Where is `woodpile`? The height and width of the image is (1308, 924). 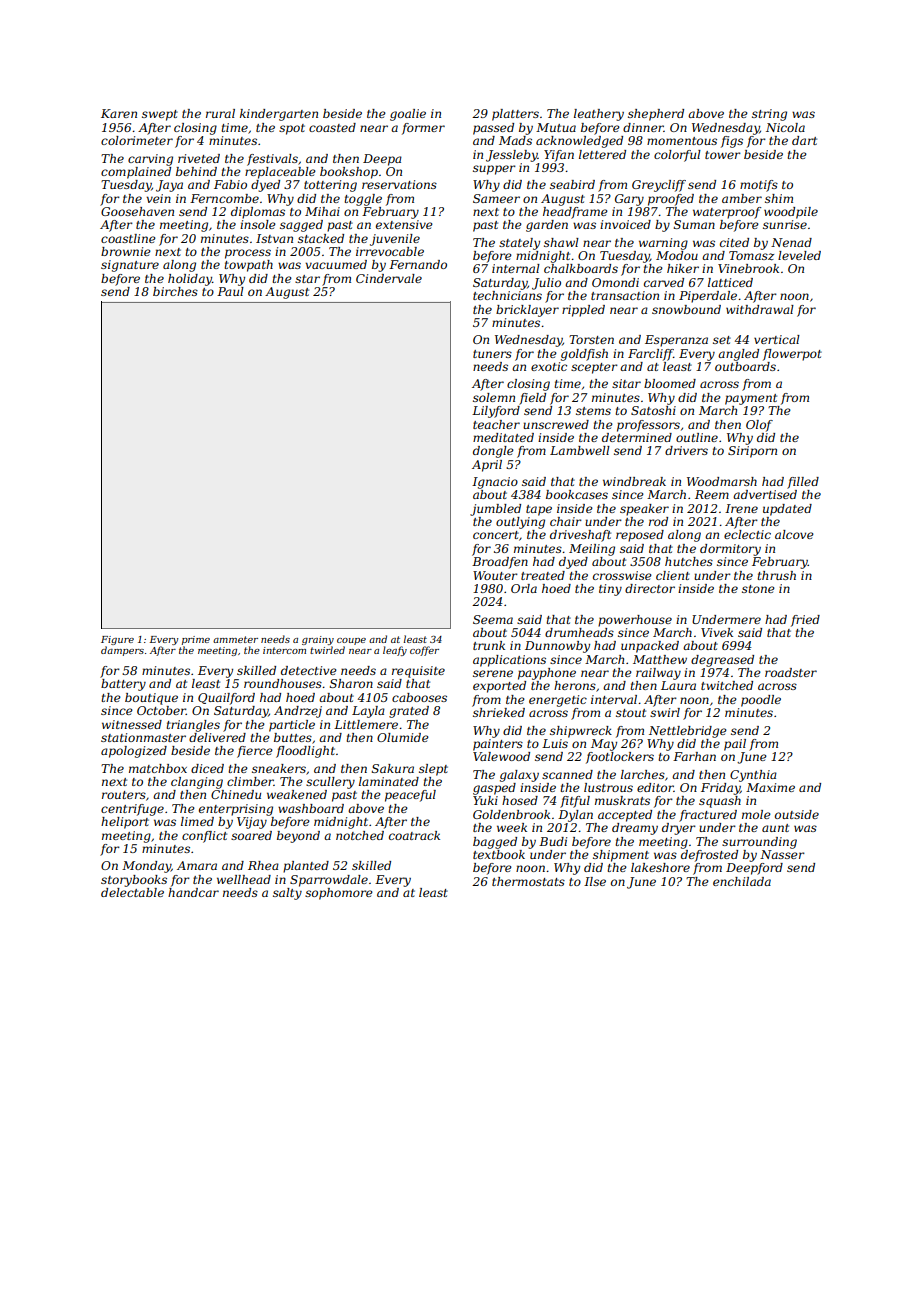 woodpile is located at coordinates (791, 213).
